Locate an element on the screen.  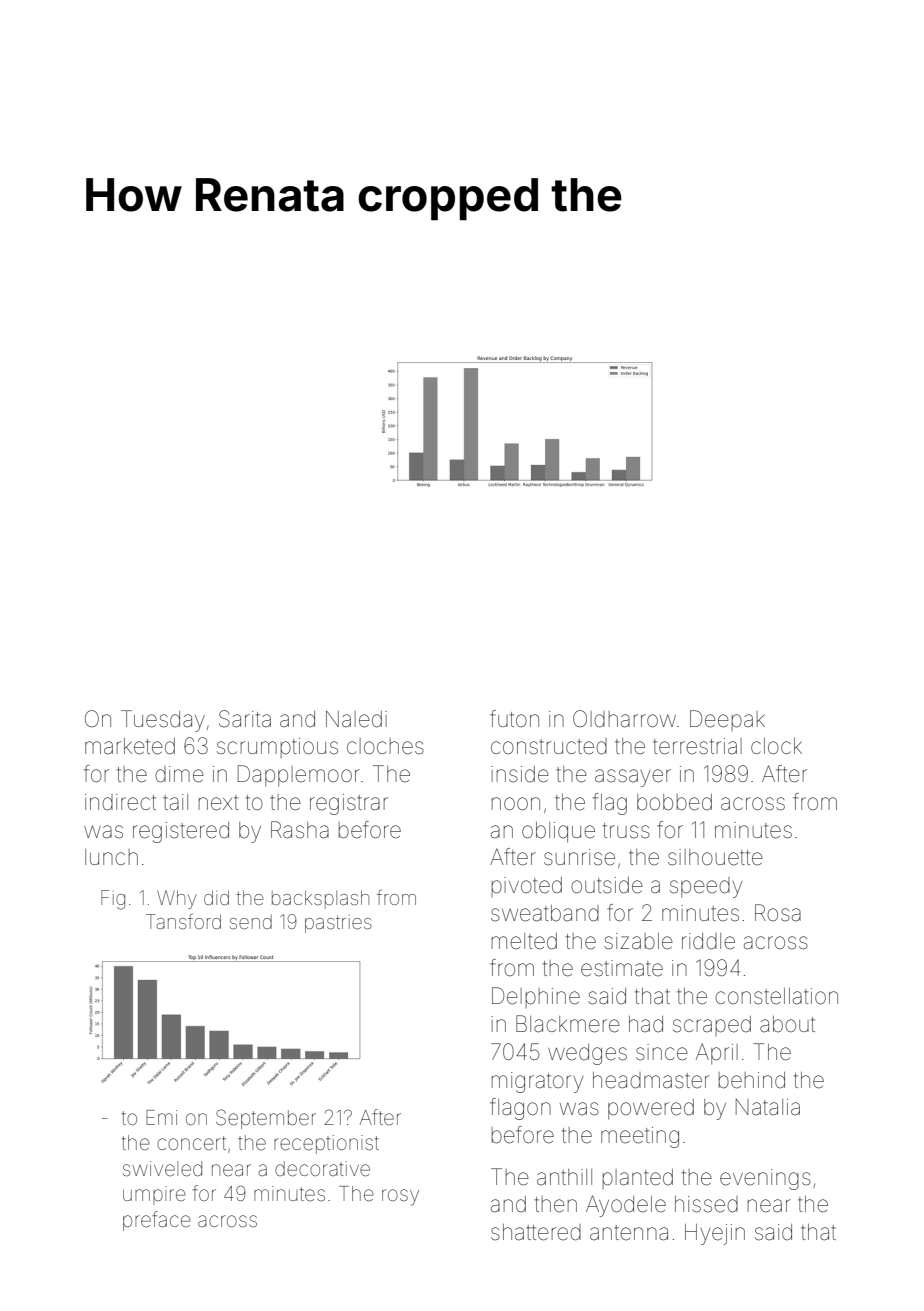
Oldharrow is located at coordinates (624, 719).
